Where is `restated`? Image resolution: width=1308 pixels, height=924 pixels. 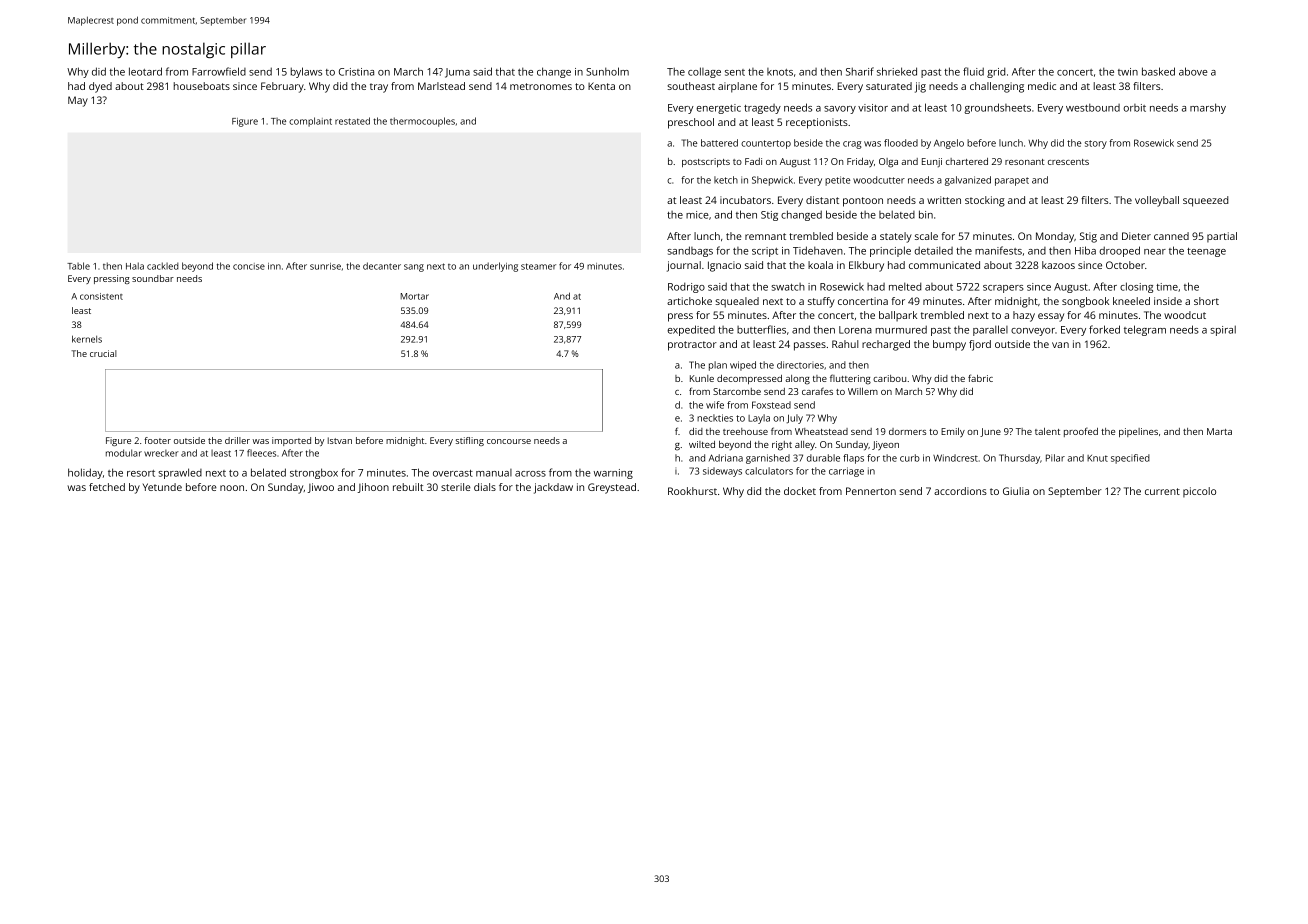 restated is located at coordinates (352, 121).
